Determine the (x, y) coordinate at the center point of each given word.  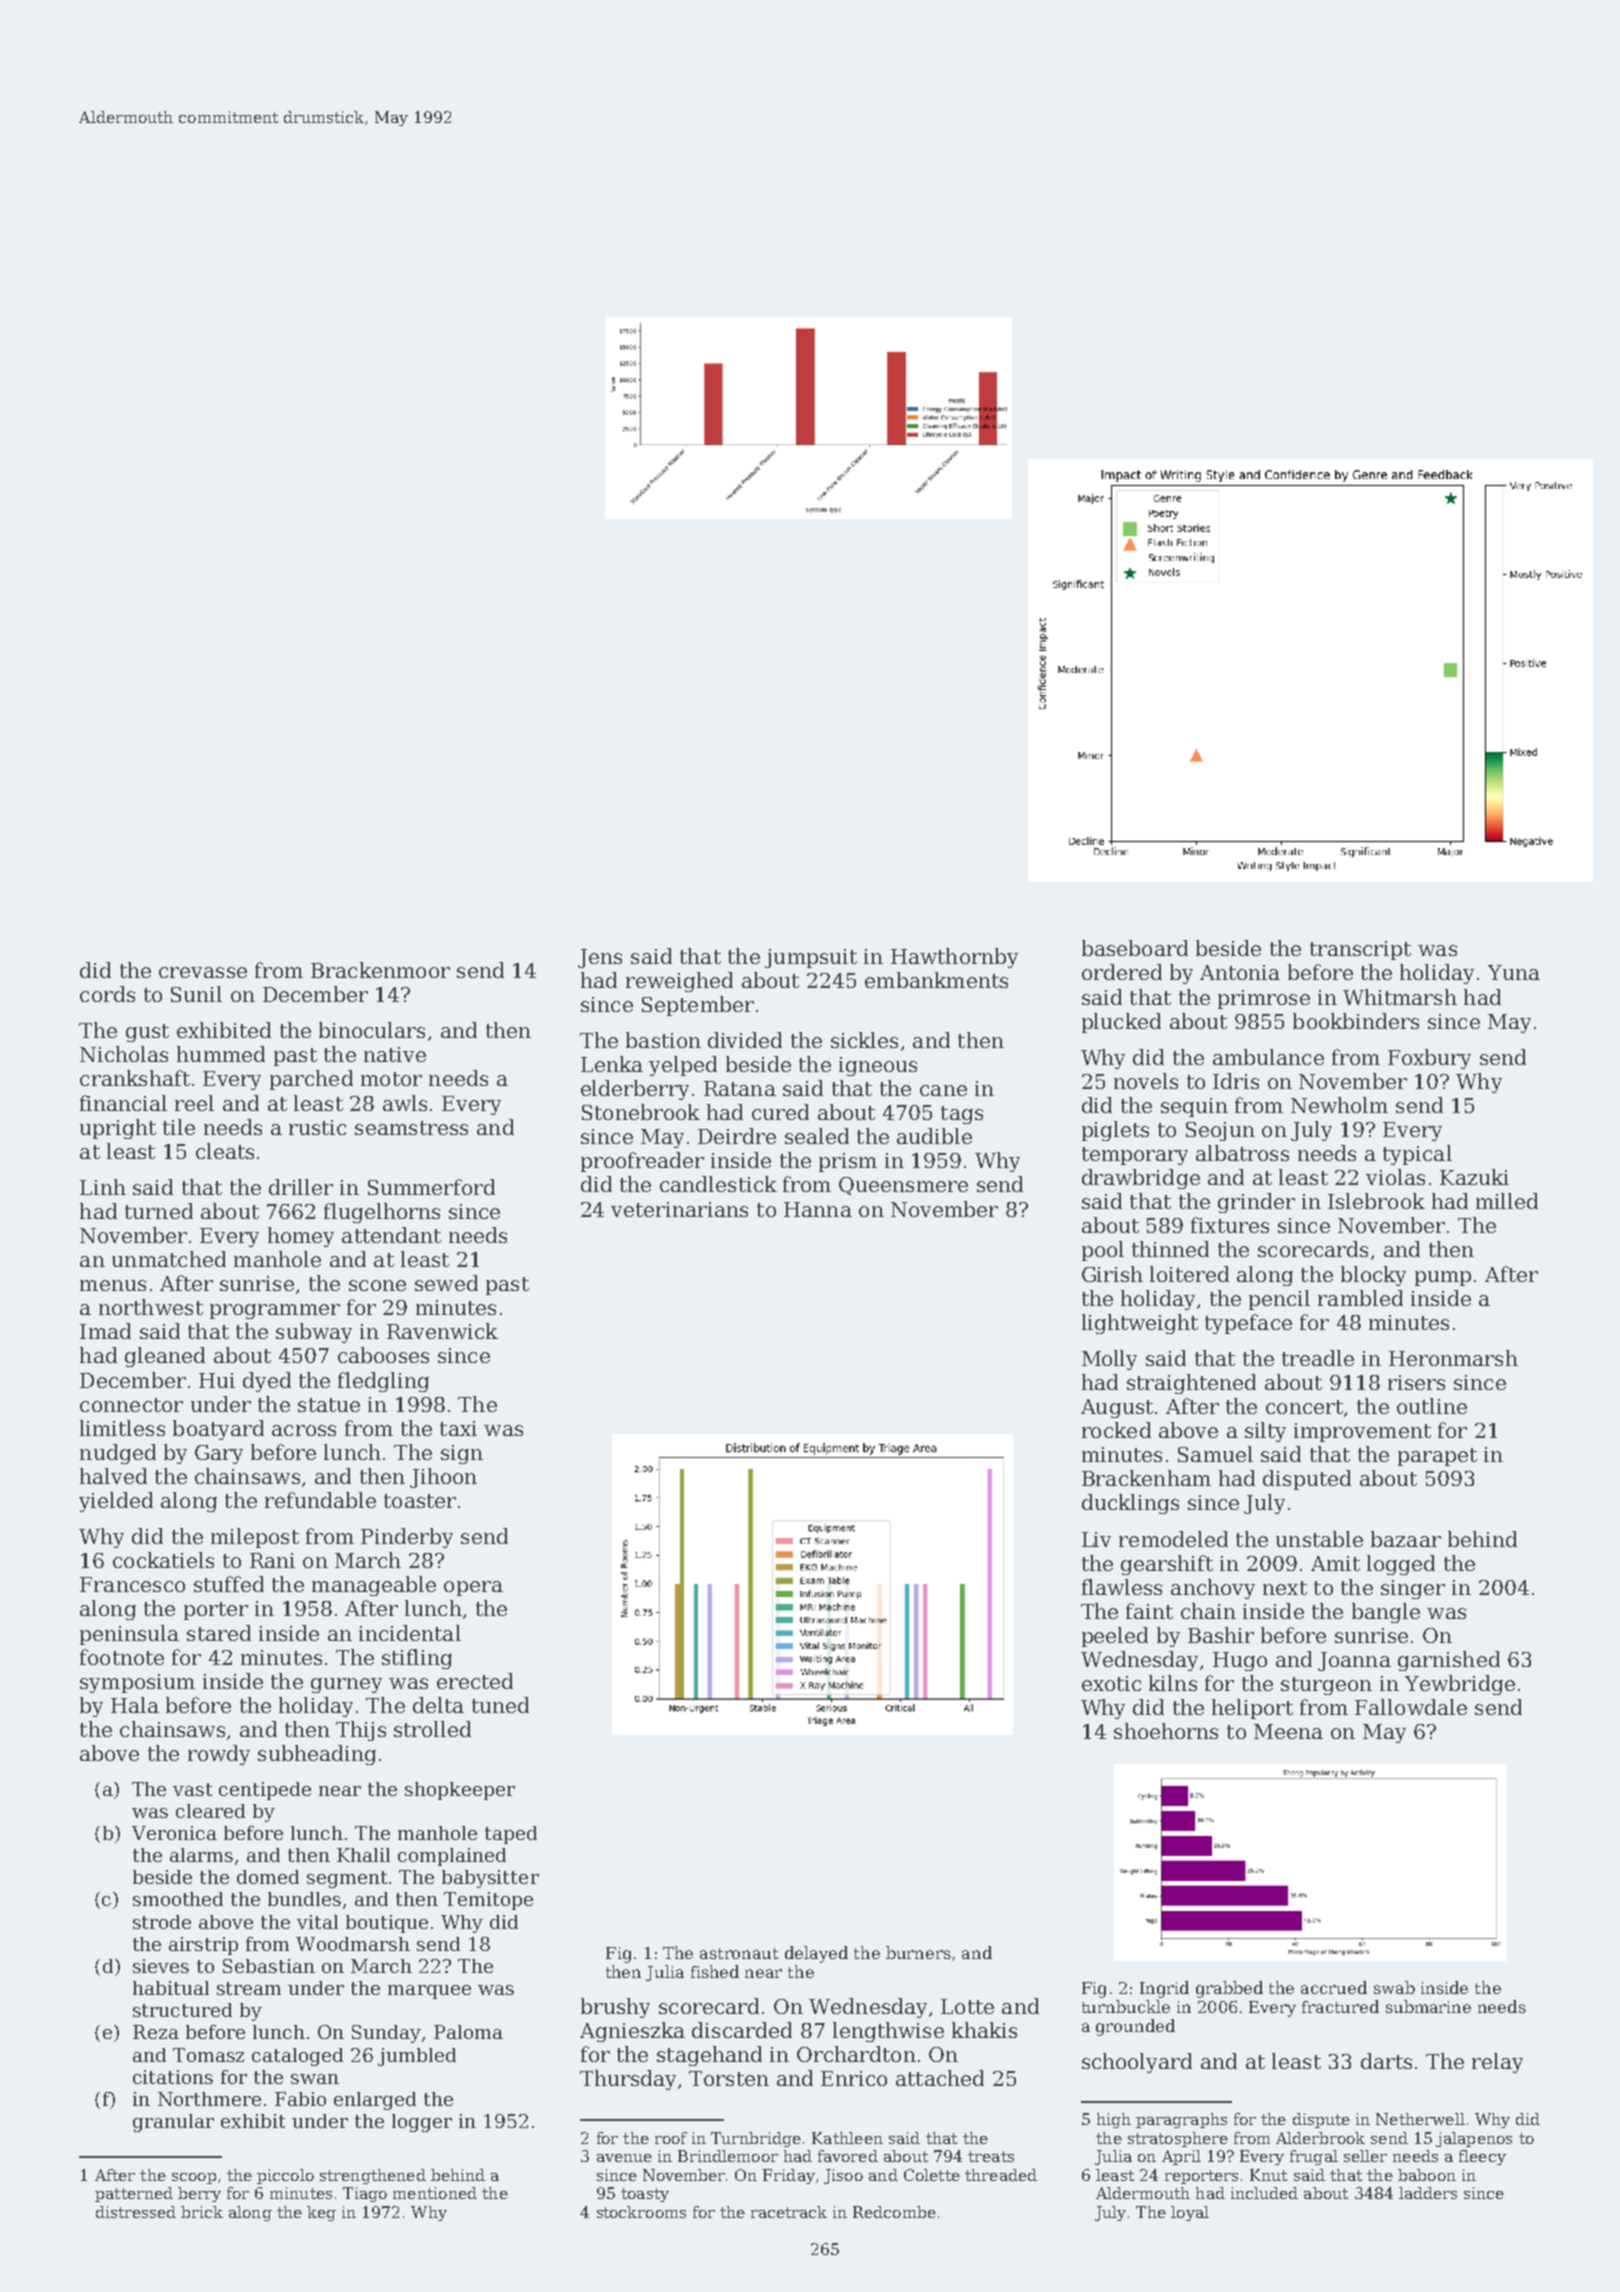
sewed (446, 1283)
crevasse (203, 972)
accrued (1334, 1987)
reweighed (679, 982)
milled (1507, 1201)
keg (321, 2213)
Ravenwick (442, 1331)
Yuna (1514, 972)
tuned (500, 1705)
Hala (135, 1705)
